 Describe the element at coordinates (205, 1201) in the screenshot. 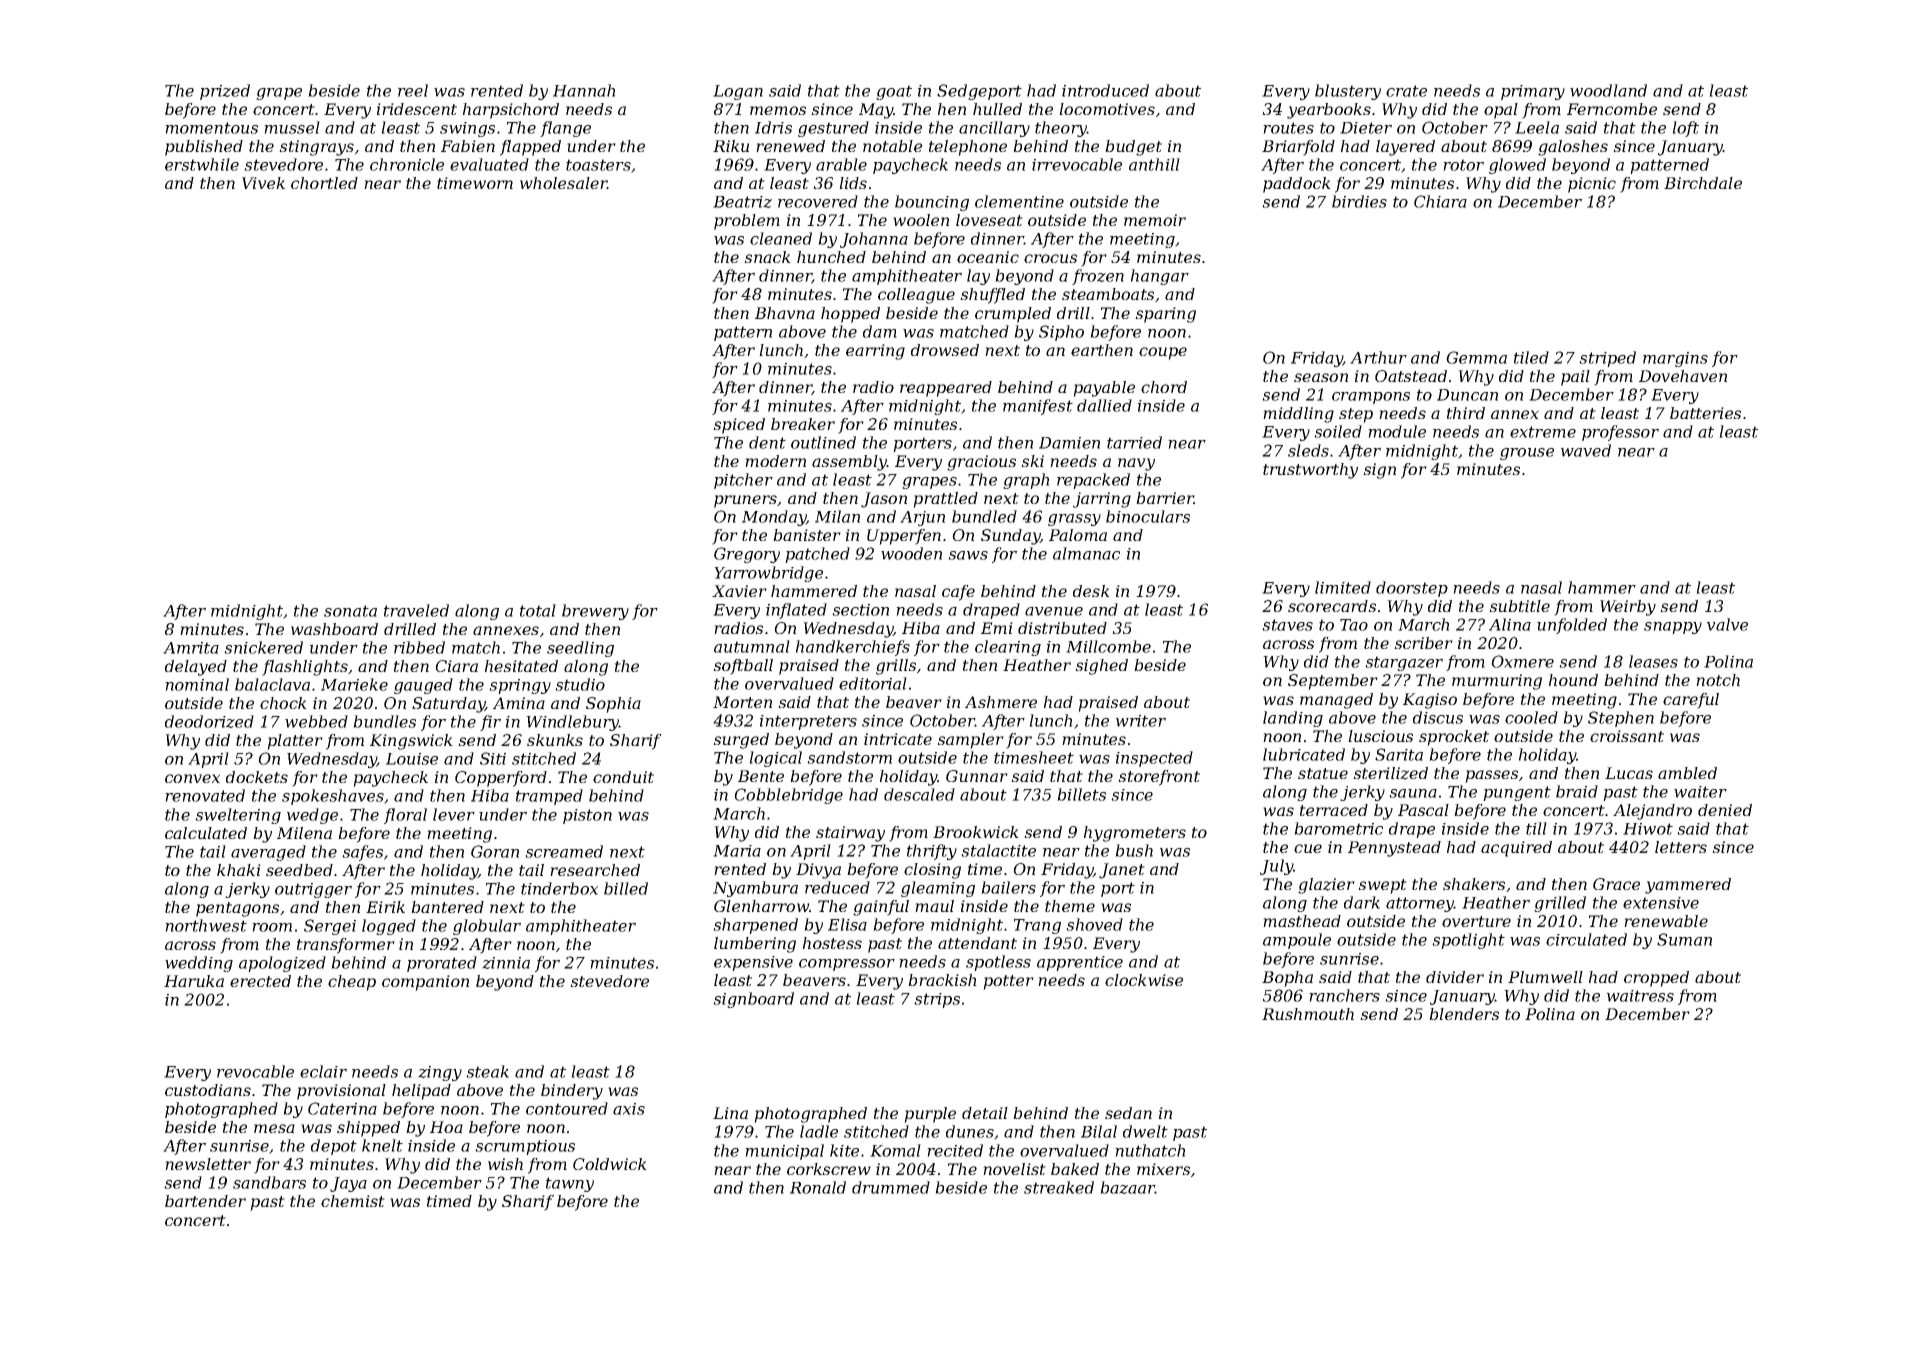

I see `bartender` at that location.
